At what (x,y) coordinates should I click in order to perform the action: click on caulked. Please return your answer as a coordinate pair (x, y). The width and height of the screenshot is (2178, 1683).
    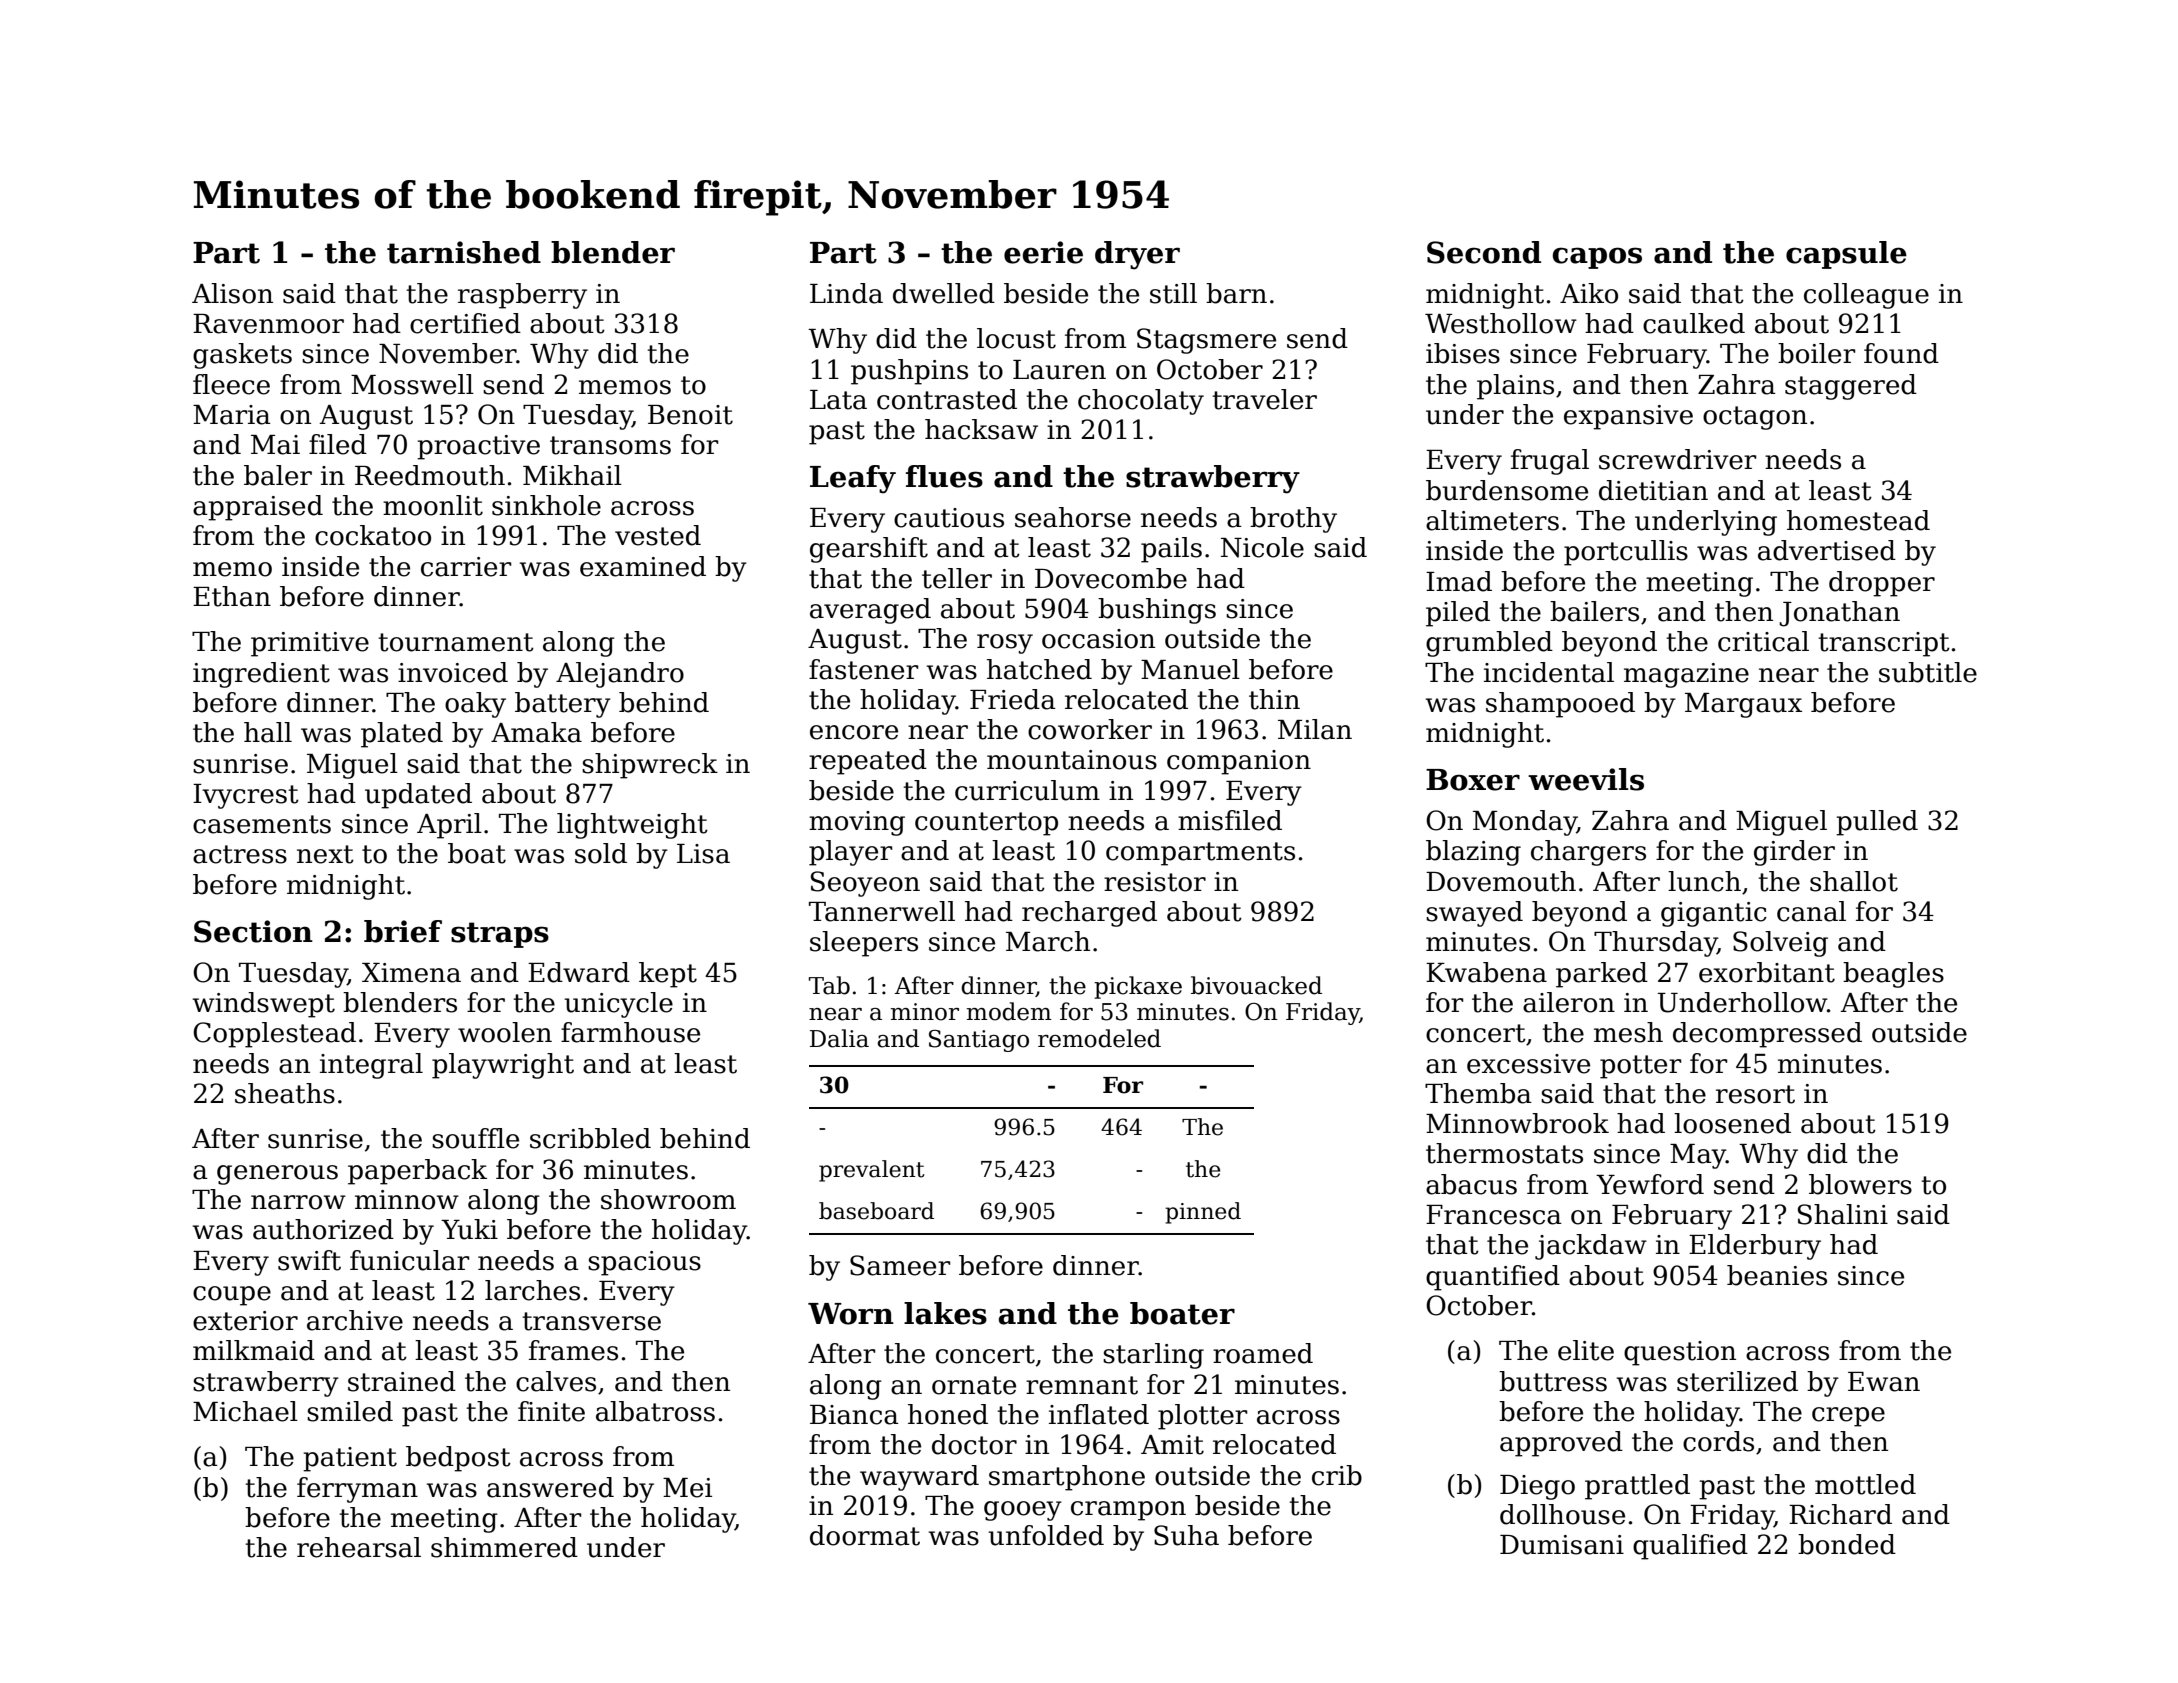
    Looking at the image, I should click on (1694, 323).
